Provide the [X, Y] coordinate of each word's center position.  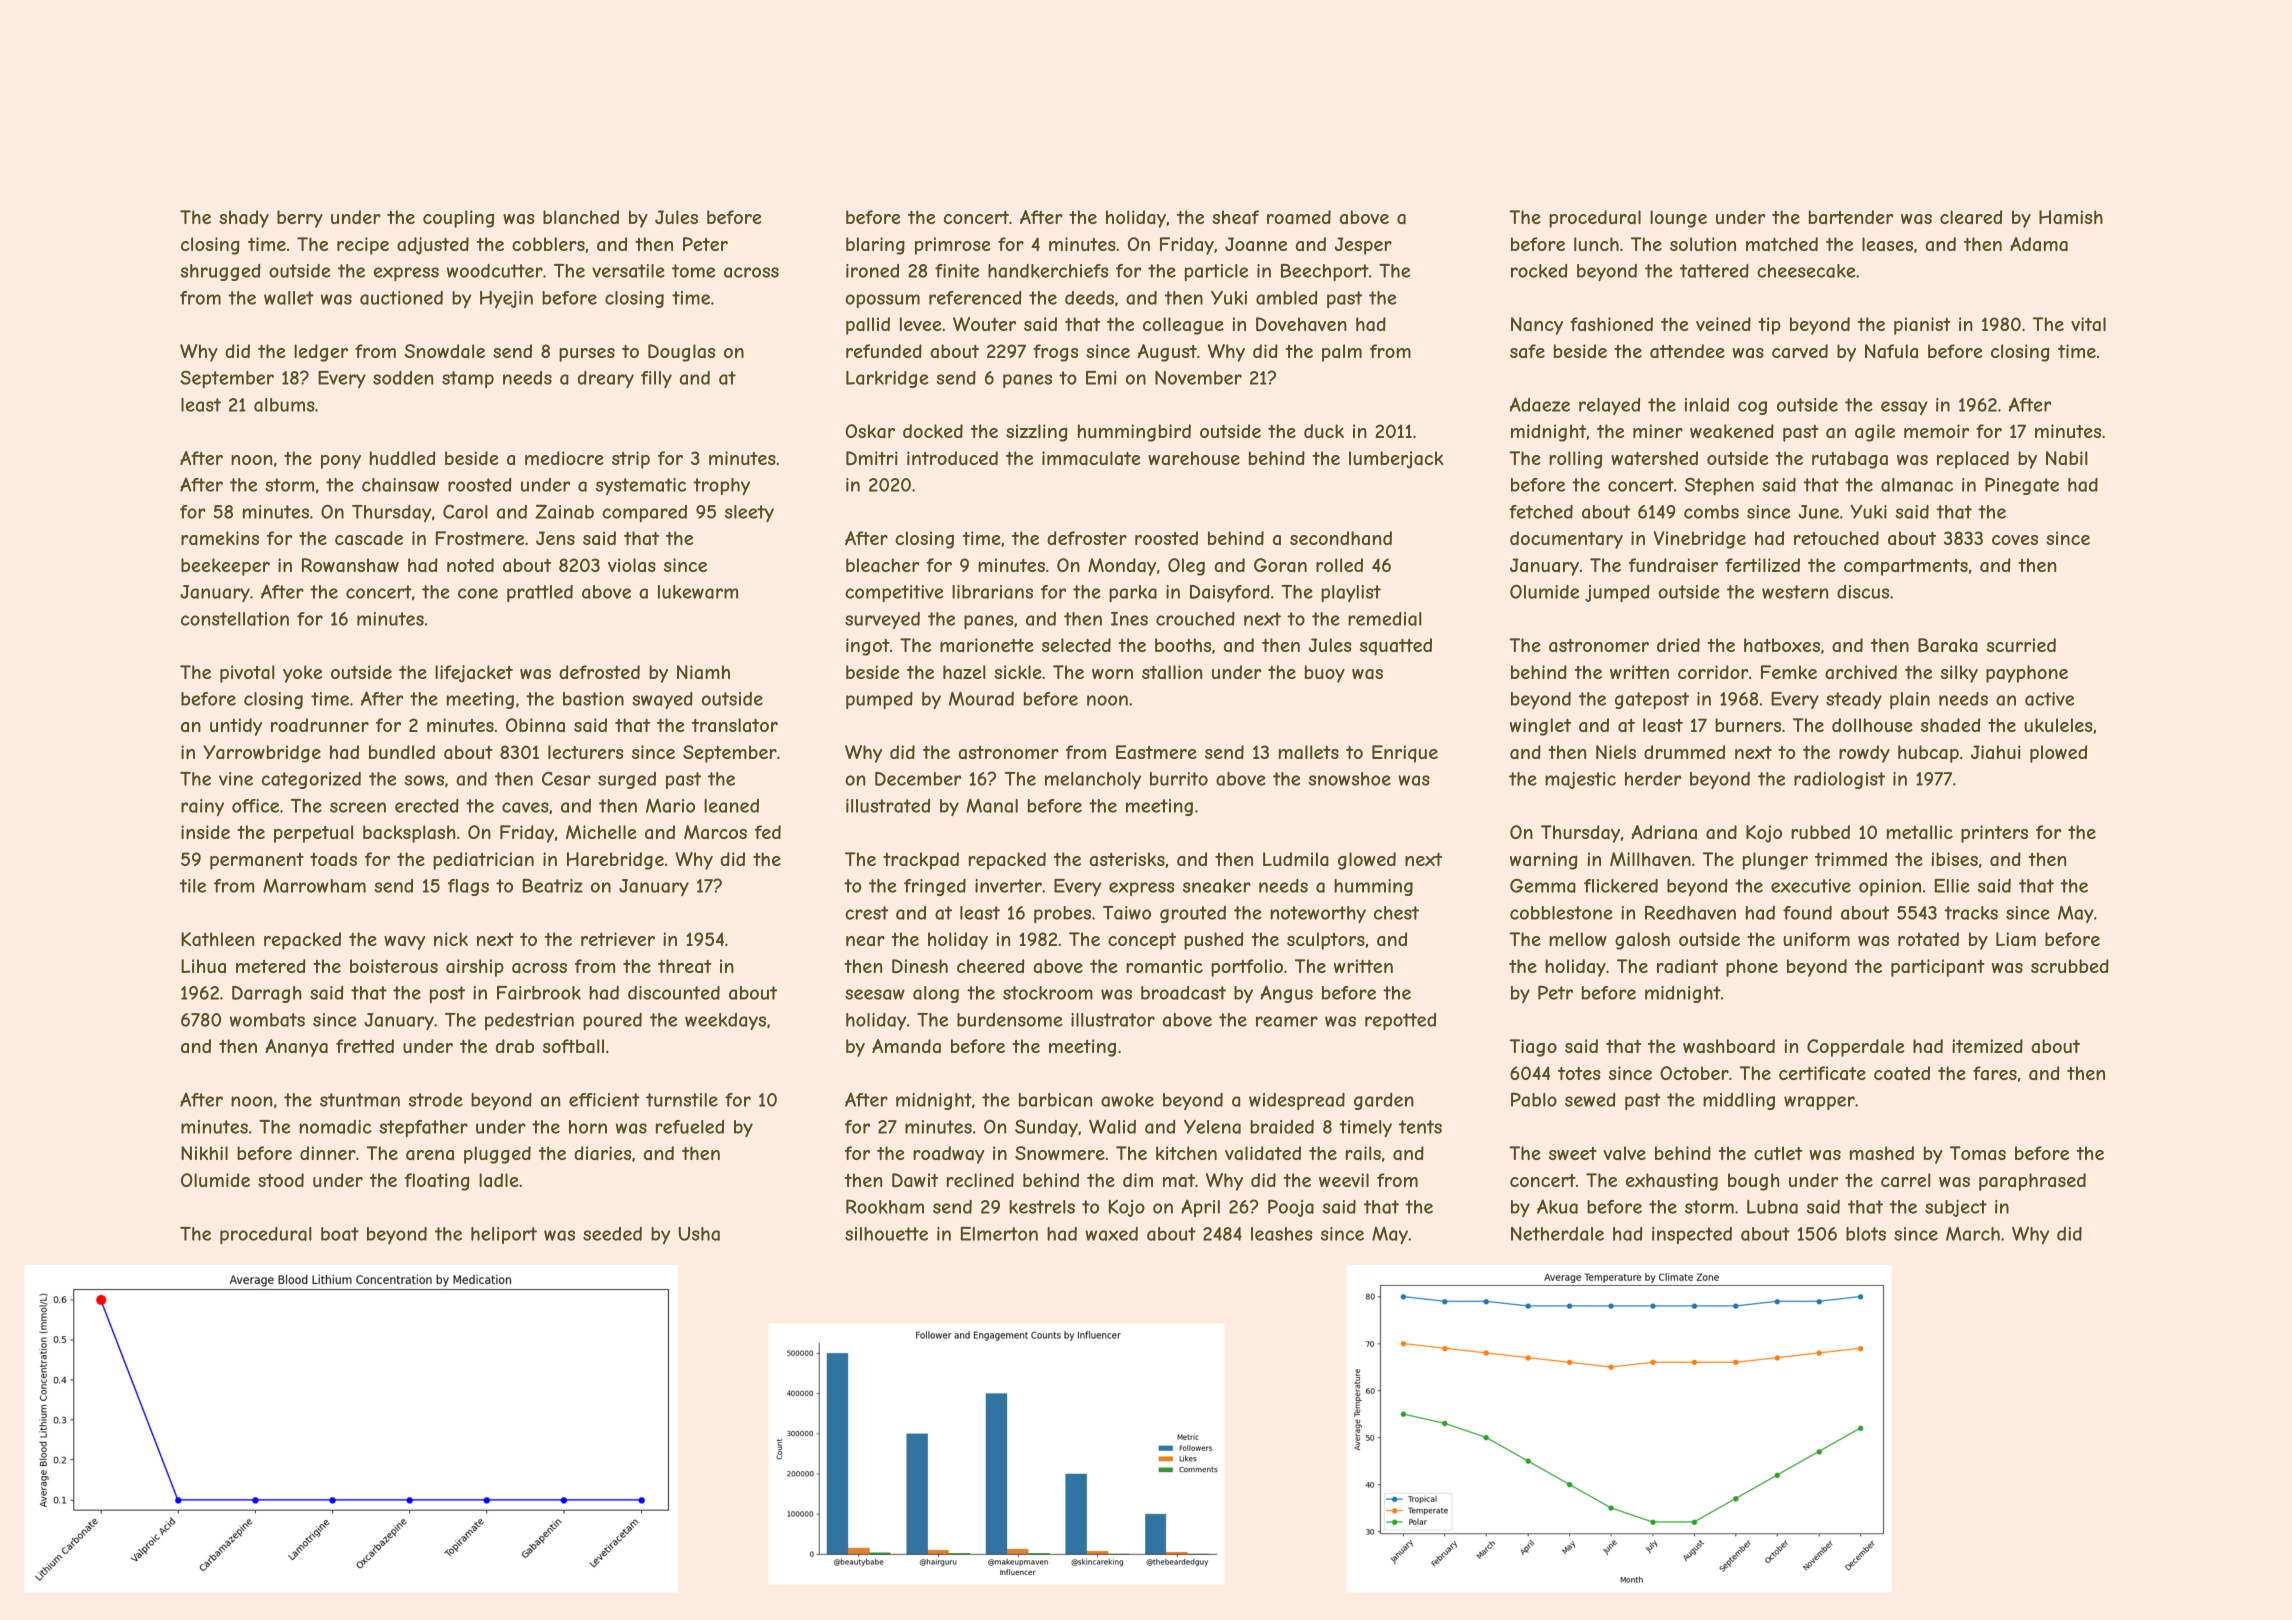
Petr [1555, 992]
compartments [1906, 567]
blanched [581, 217]
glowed [1367, 861]
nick [451, 939]
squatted [1396, 647]
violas [632, 565]
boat [340, 1234]
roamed [1299, 217]
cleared [1971, 217]
